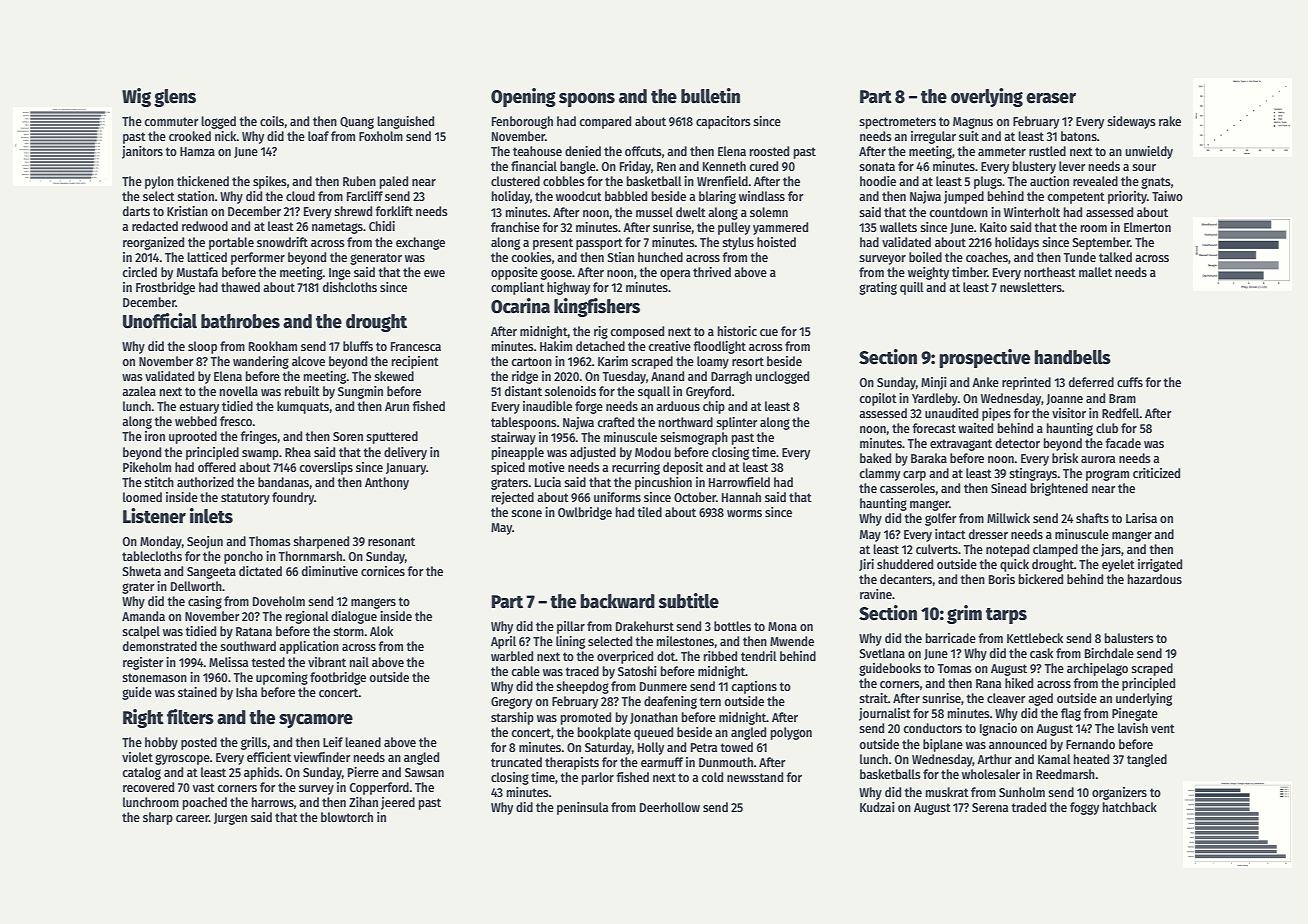 This screenshot has width=1308, height=924. Describe the element at coordinates (1121, 413) in the screenshot. I see `Redfell` at that location.
